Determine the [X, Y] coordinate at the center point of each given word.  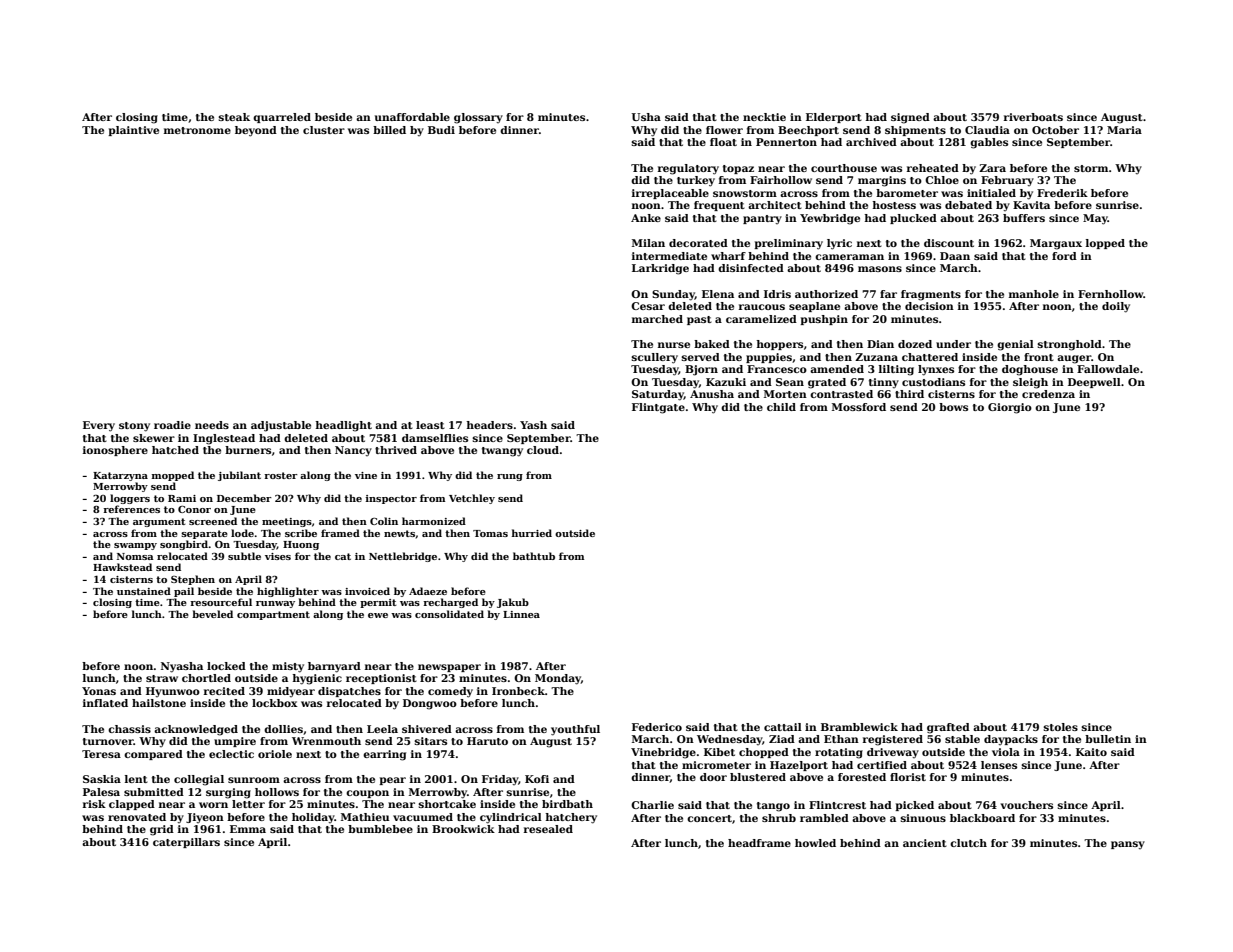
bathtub [534, 556]
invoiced [367, 591]
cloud [543, 450]
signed [910, 118]
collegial [199, 780]
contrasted [841, 394]
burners [248, 450]
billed [389, 130]
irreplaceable [670, 194]
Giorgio [1010, 408]
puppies [769, 358]
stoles [1061, 727]
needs [212, 425]
